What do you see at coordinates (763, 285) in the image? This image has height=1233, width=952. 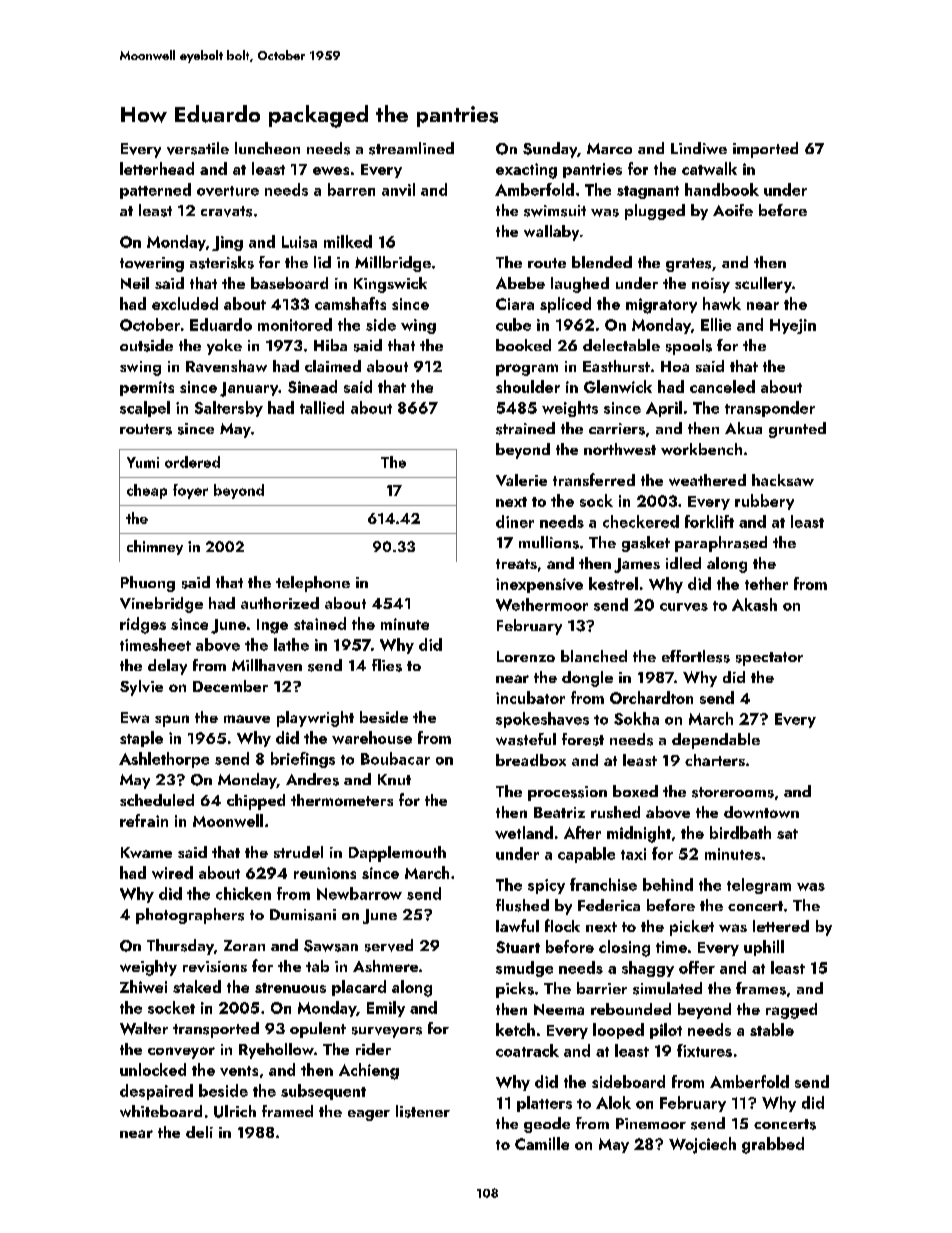 I see `scullery` at bounding box center [763, 285].
